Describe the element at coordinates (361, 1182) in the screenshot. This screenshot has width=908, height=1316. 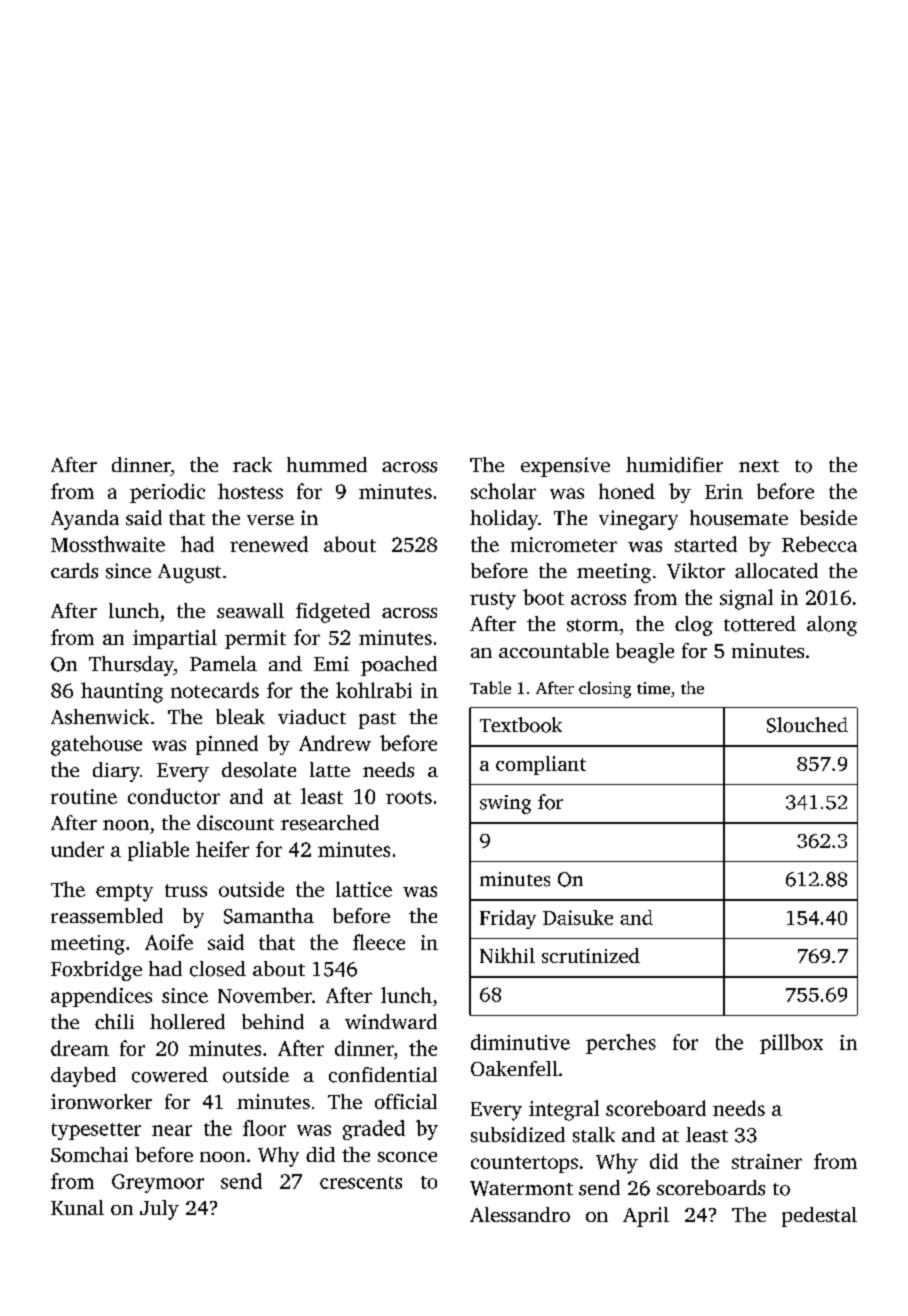
I see `crescents` at that location.
